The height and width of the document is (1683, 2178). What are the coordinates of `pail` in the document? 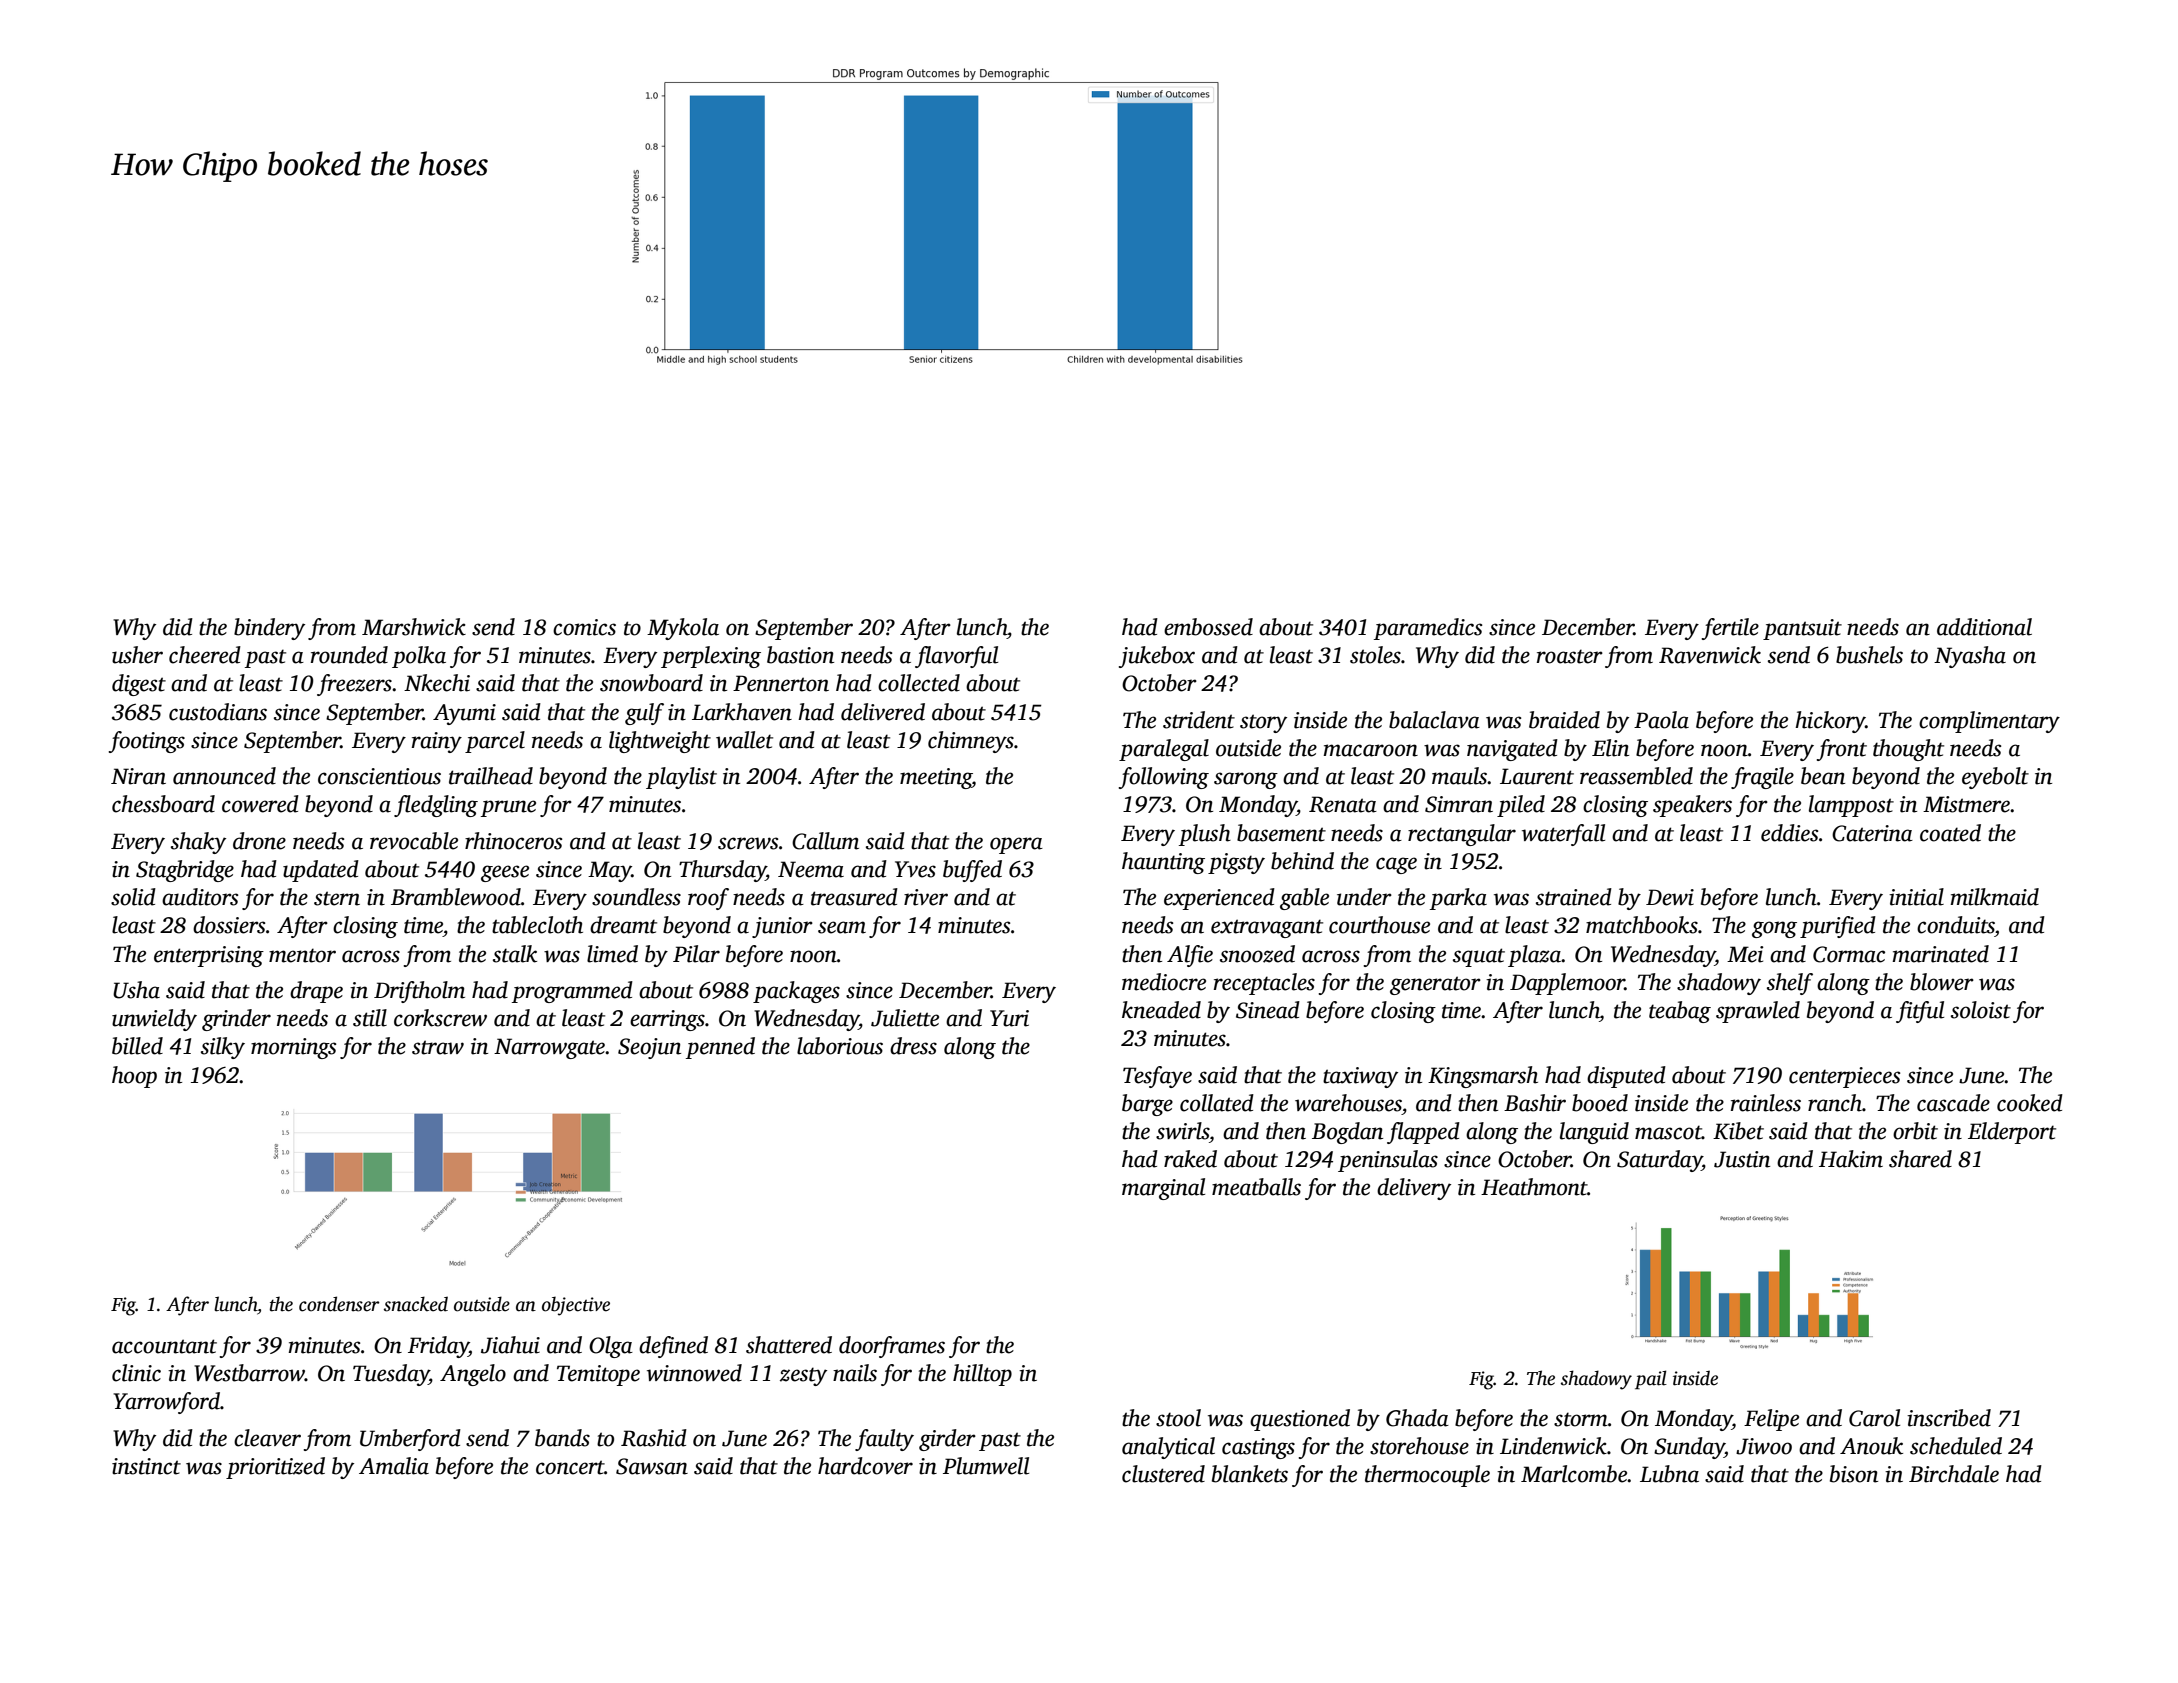 It's located at (1651, 1380).
